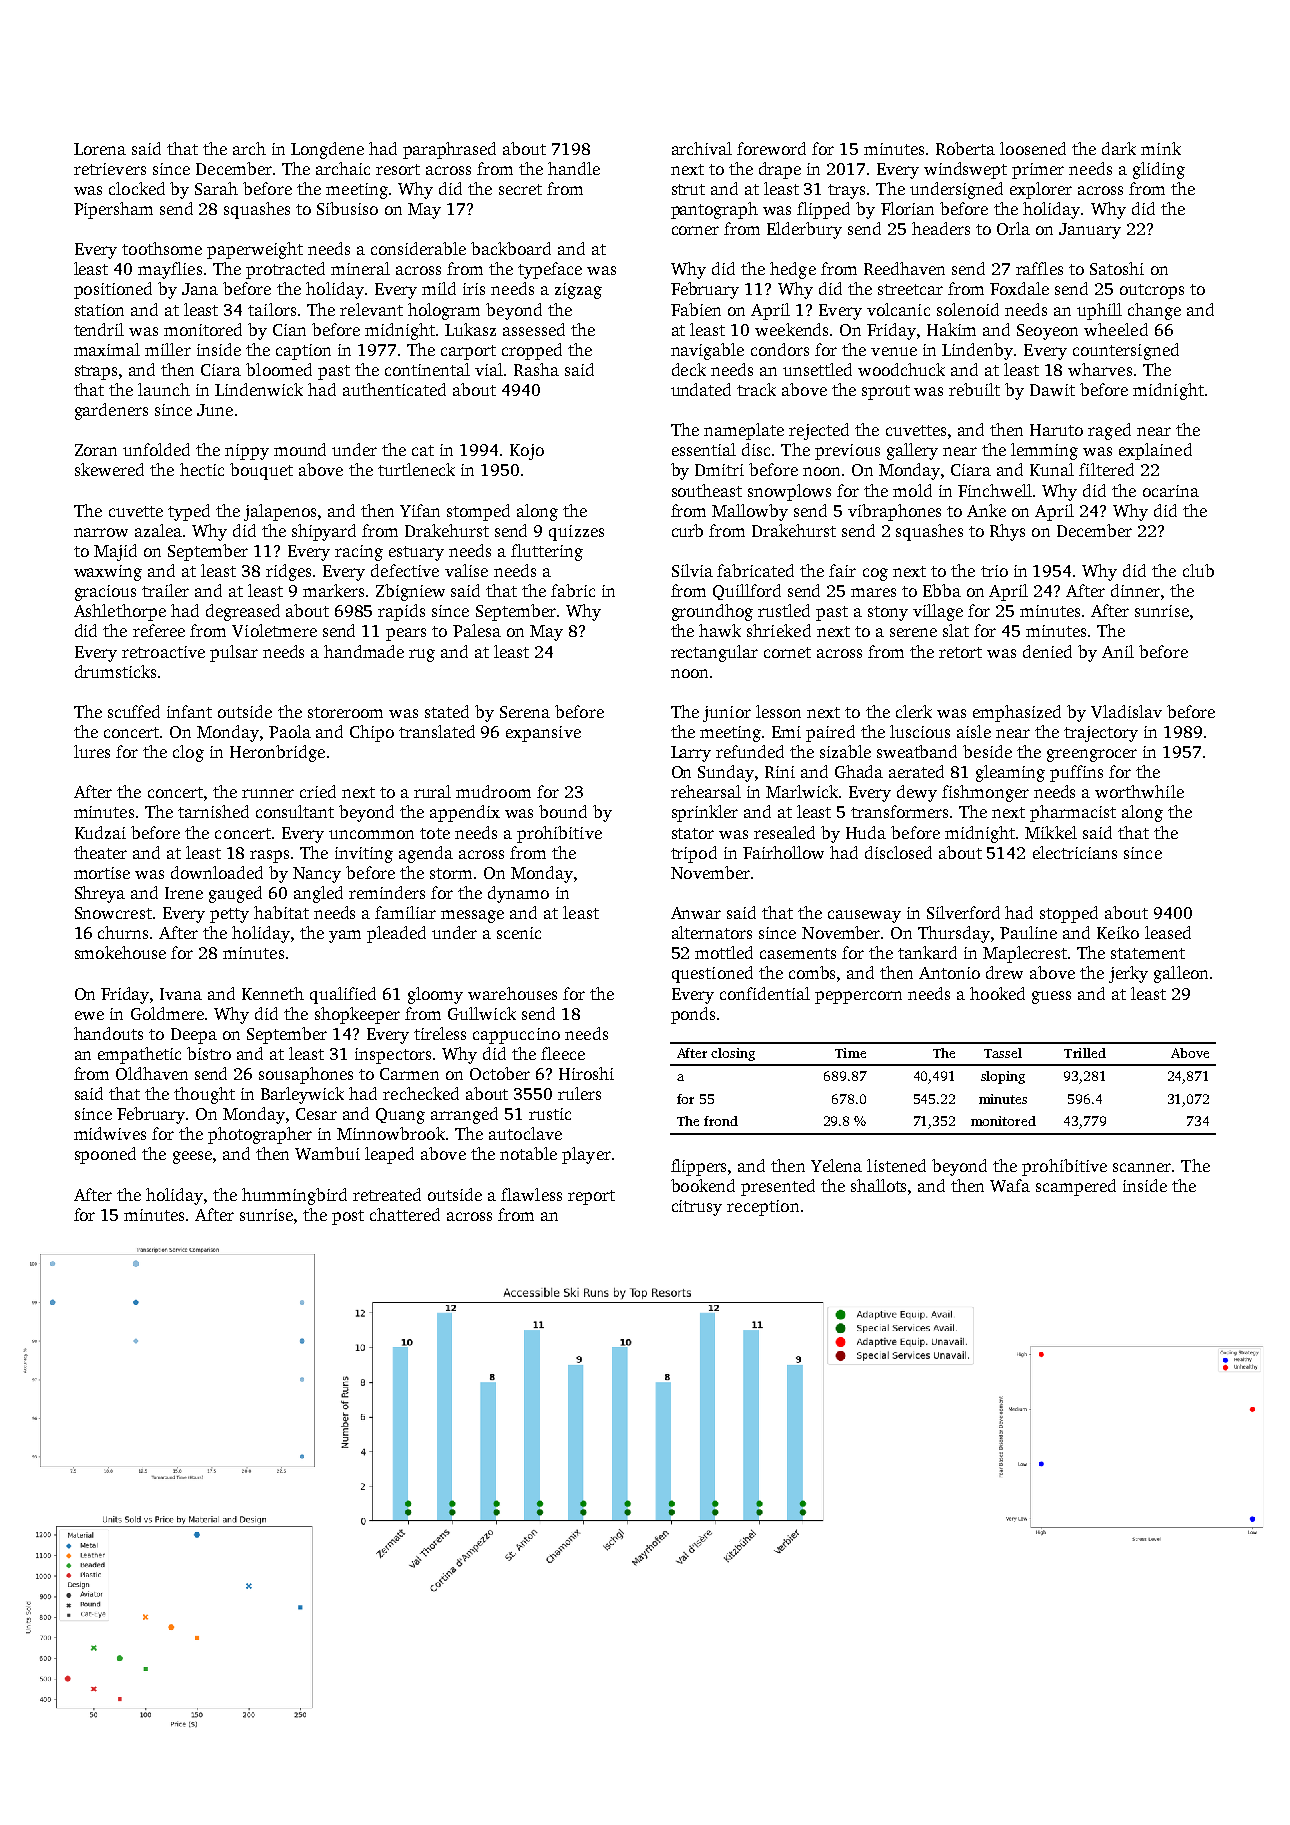 The height and width of the screenshot is (1825, 1290). Describe the element at coordinates (1155, 451) in the screenshot. I see `explained` at that location.
